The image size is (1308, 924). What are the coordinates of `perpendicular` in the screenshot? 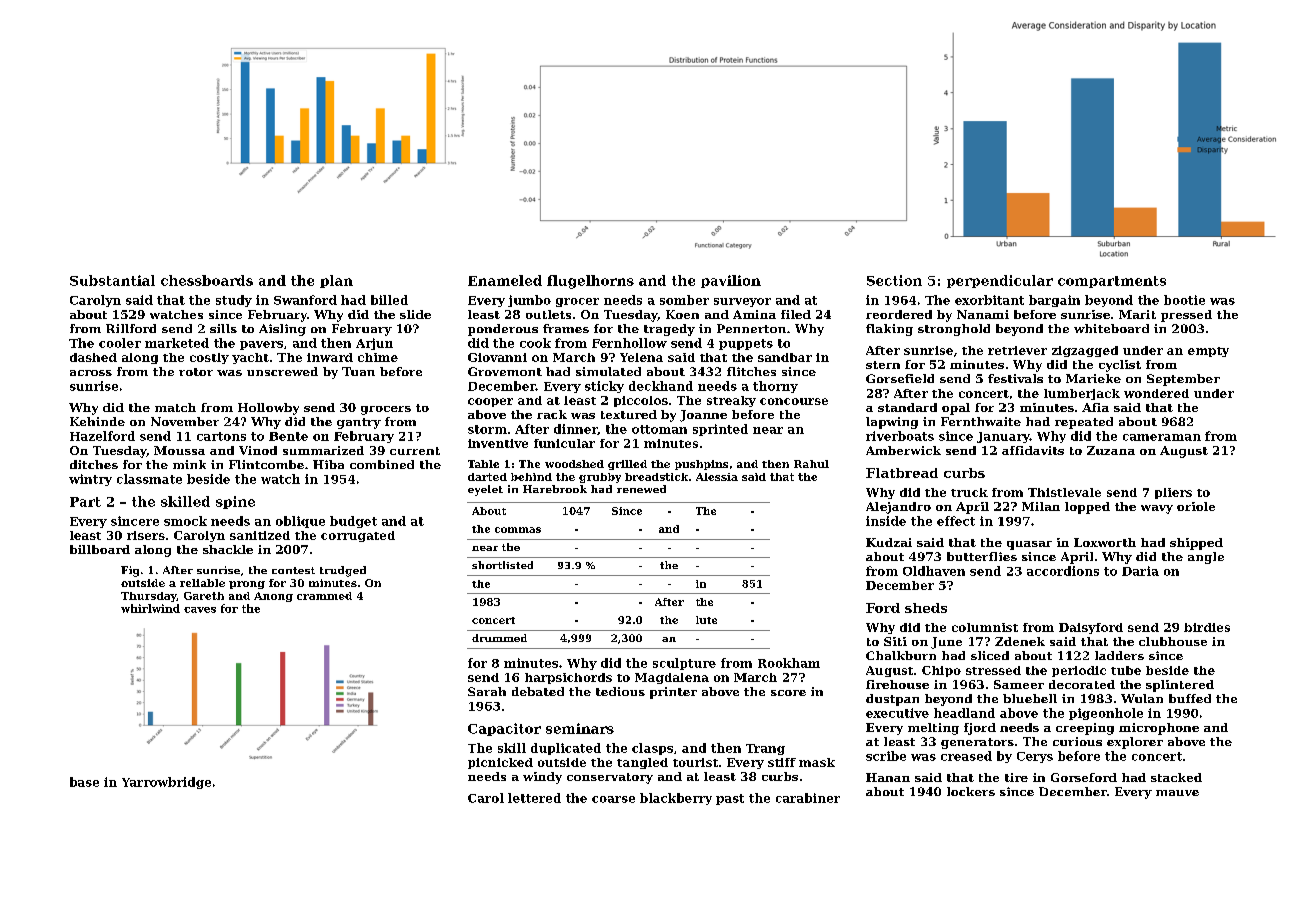 It's located at (1000, 281).
